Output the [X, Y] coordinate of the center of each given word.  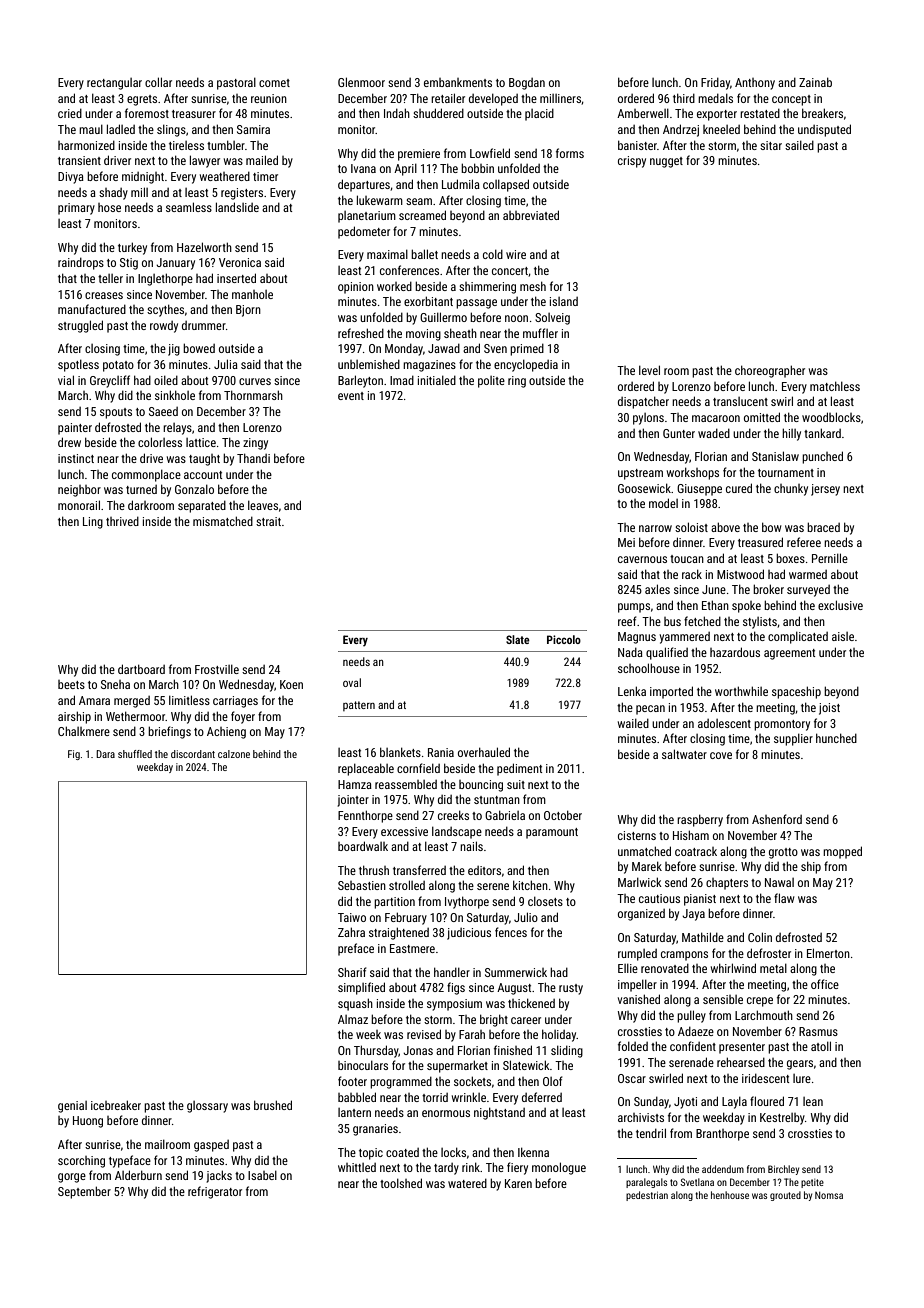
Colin [760, 937]
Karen [518, 1183]
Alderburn [138, 1175]
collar [158, 82]
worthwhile [741, 691]
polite [491, 382]
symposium [454, 1005]
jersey [825, 490]
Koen [291, 684]
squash [355, 1004]
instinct [76, 458]
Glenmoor [361, 82]
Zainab [815, 82]
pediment [519, 769]
